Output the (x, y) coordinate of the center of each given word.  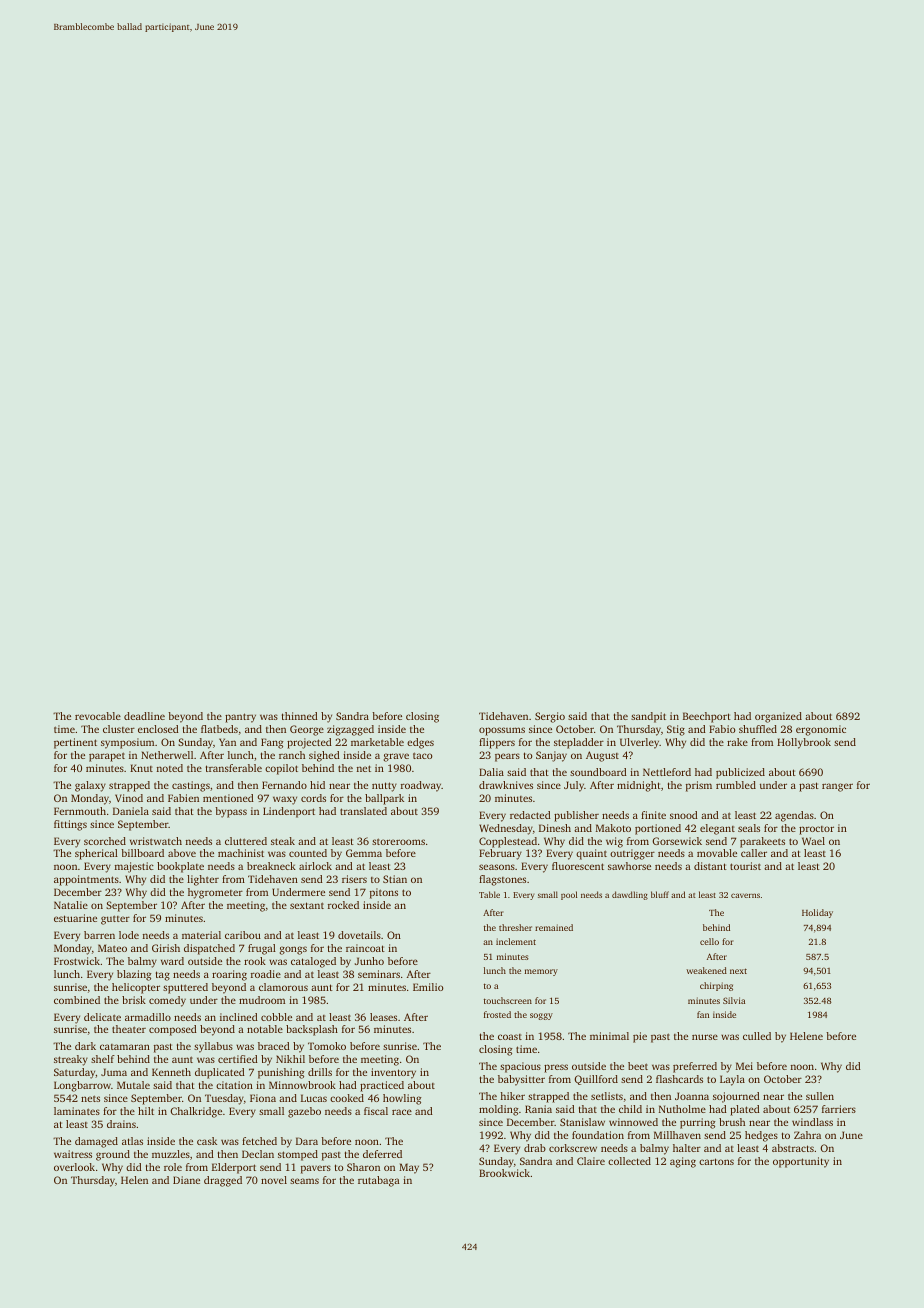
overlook (74, 1167)
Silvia (734, 1000)
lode (129, 935)
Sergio (550, 717)
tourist (745, 866)
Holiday (817, 913)
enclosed (158, 729)
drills (320, 1072)
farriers (839, 1109)
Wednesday (506, 829)
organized (778, 717)
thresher (515, 927)
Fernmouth (80, 811)
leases (383, 1017)
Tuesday (224, 1099)
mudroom (262, 1000)
